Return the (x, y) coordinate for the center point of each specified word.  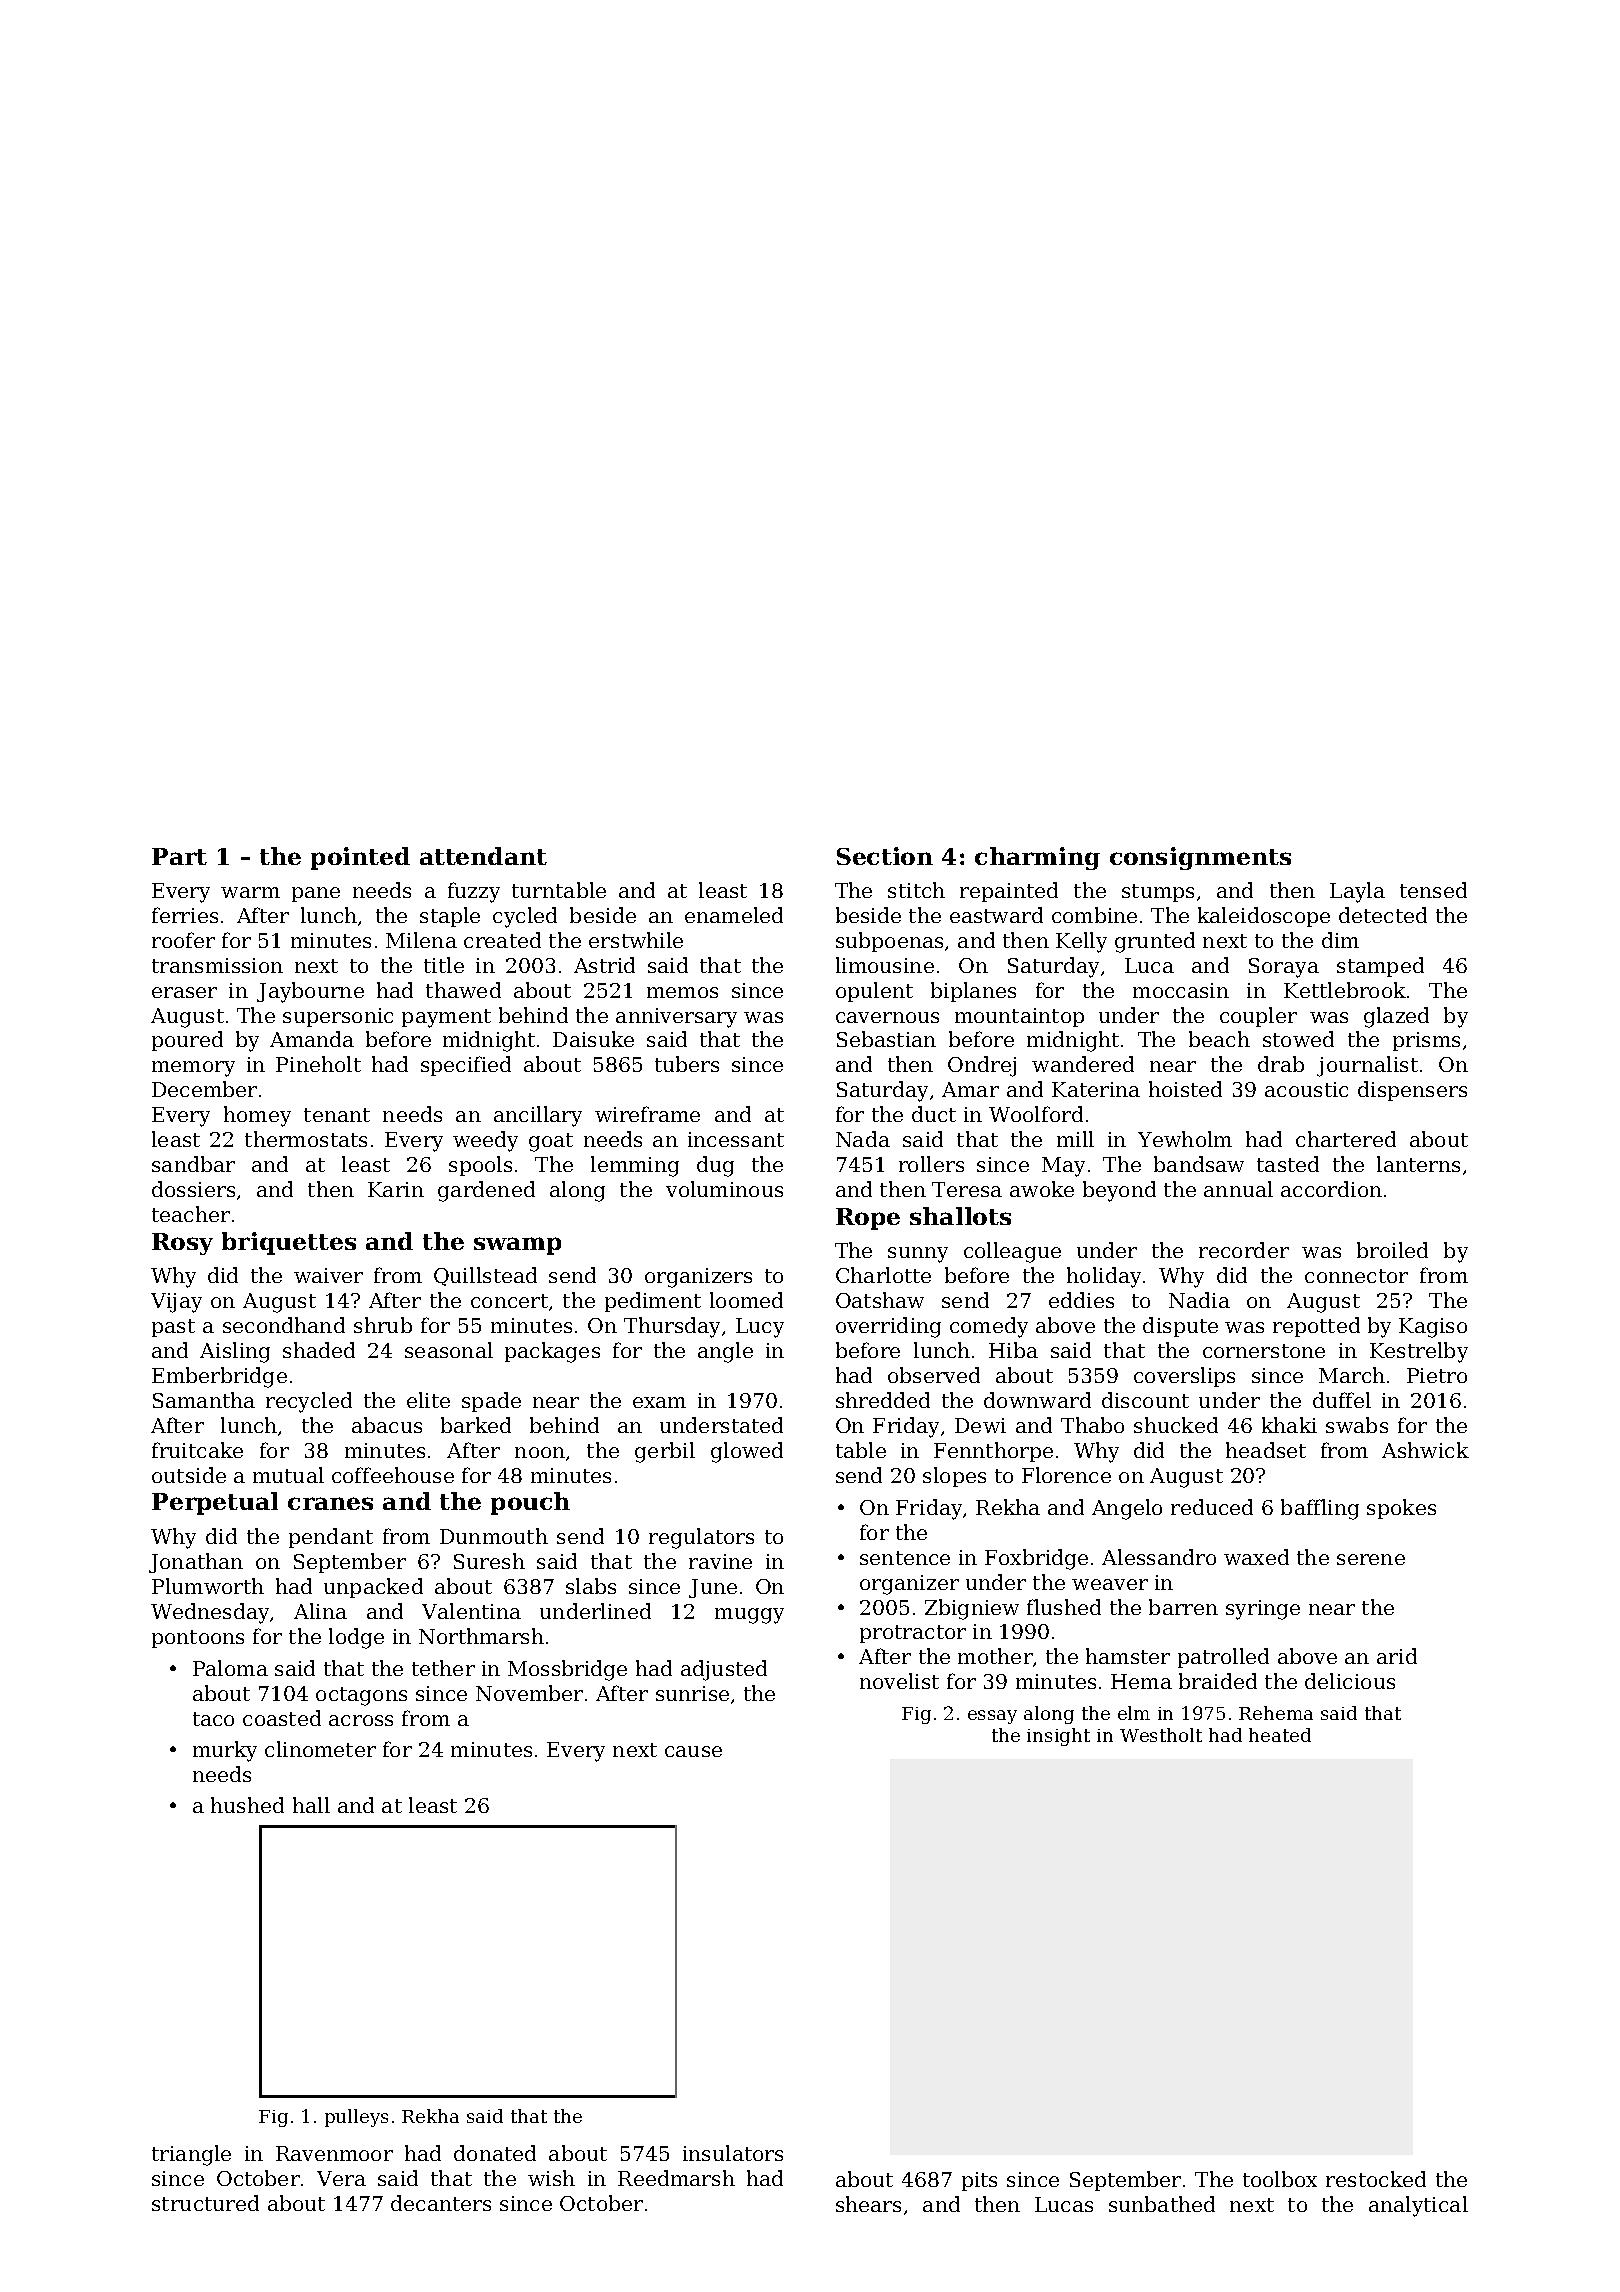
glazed (1396, 1017)
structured (205, 2203)
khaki (1289, 1425)
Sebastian (886, 1039)
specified (466, 1066)
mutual (288, 1475)
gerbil (665, 1452)
